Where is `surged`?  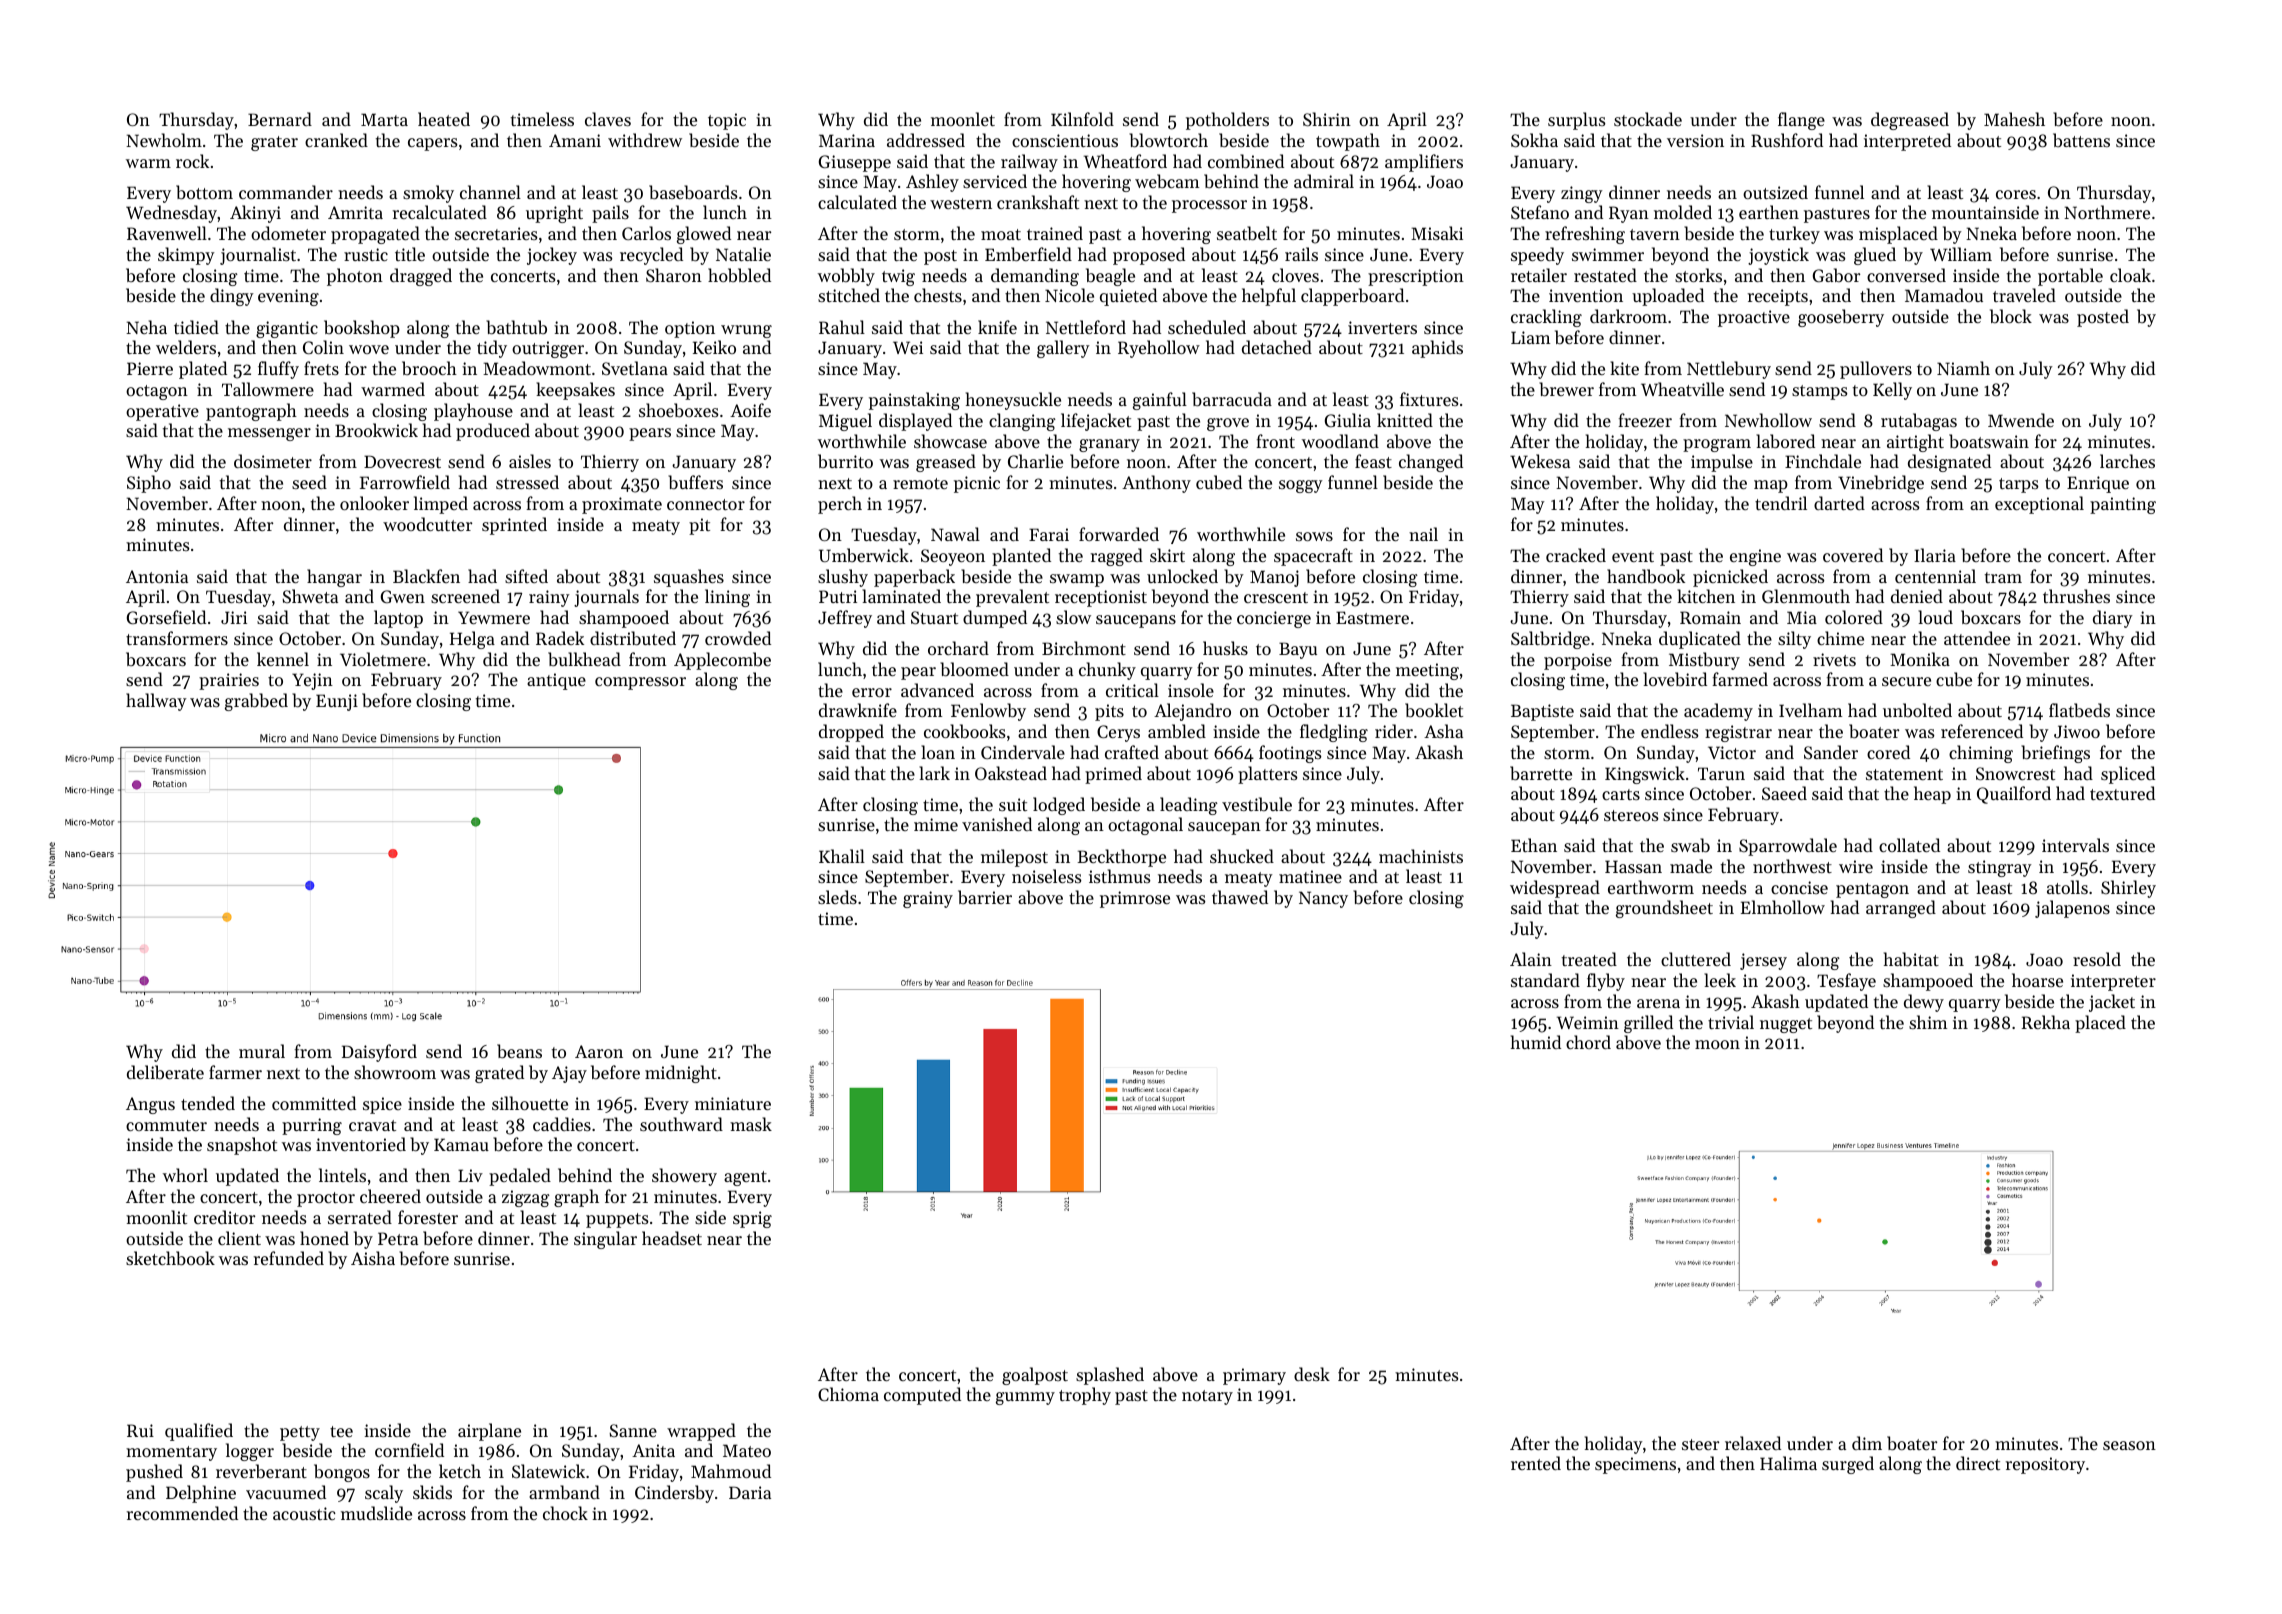
surged is located at coordinates (1848, 1465).
